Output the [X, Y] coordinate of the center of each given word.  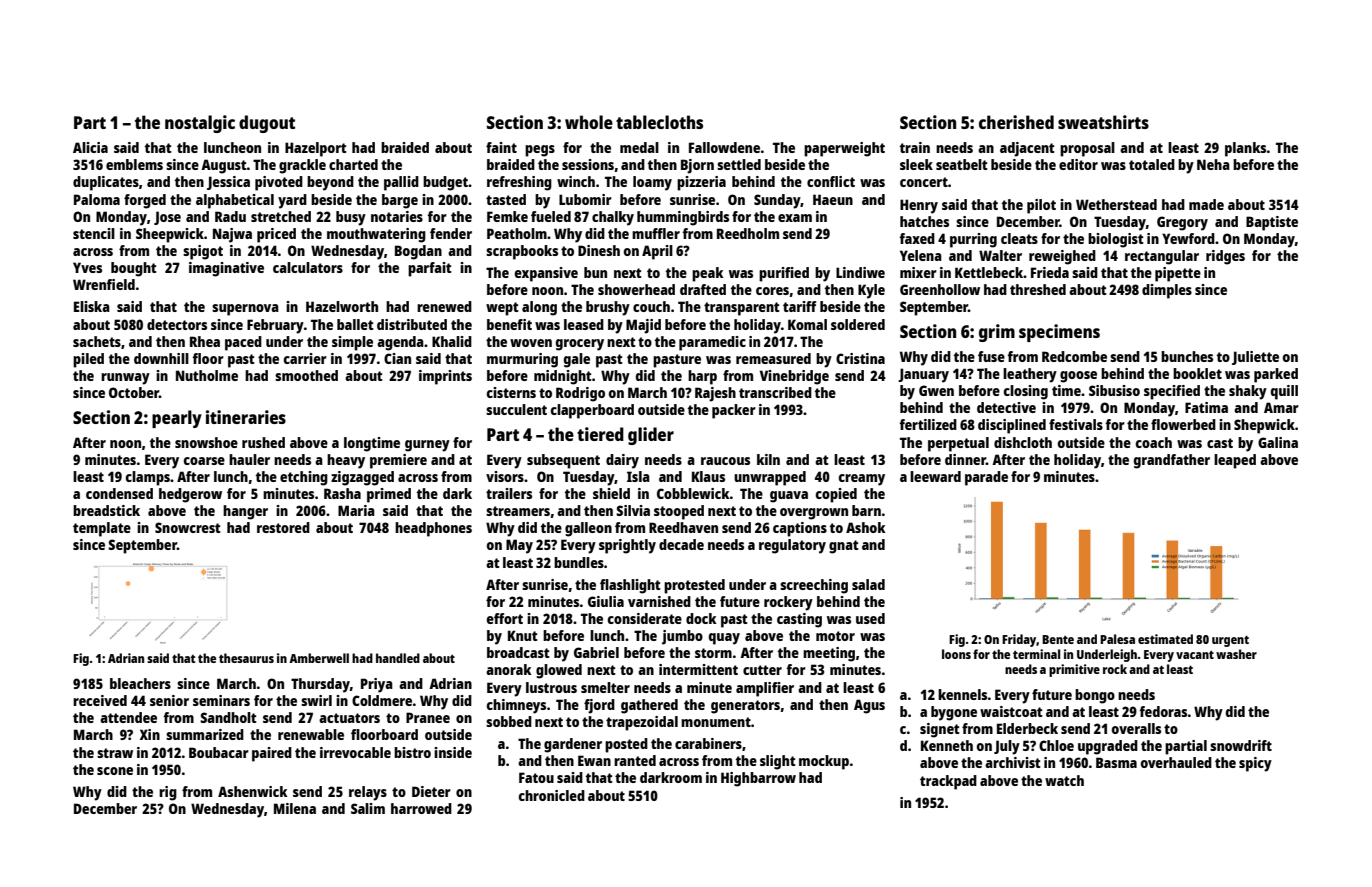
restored [283, 527]
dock [701, 618]
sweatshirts [1103, 122]
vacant [1195, 655]
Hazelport [316, 149]
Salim [368, 808]
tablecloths [659, 122]
